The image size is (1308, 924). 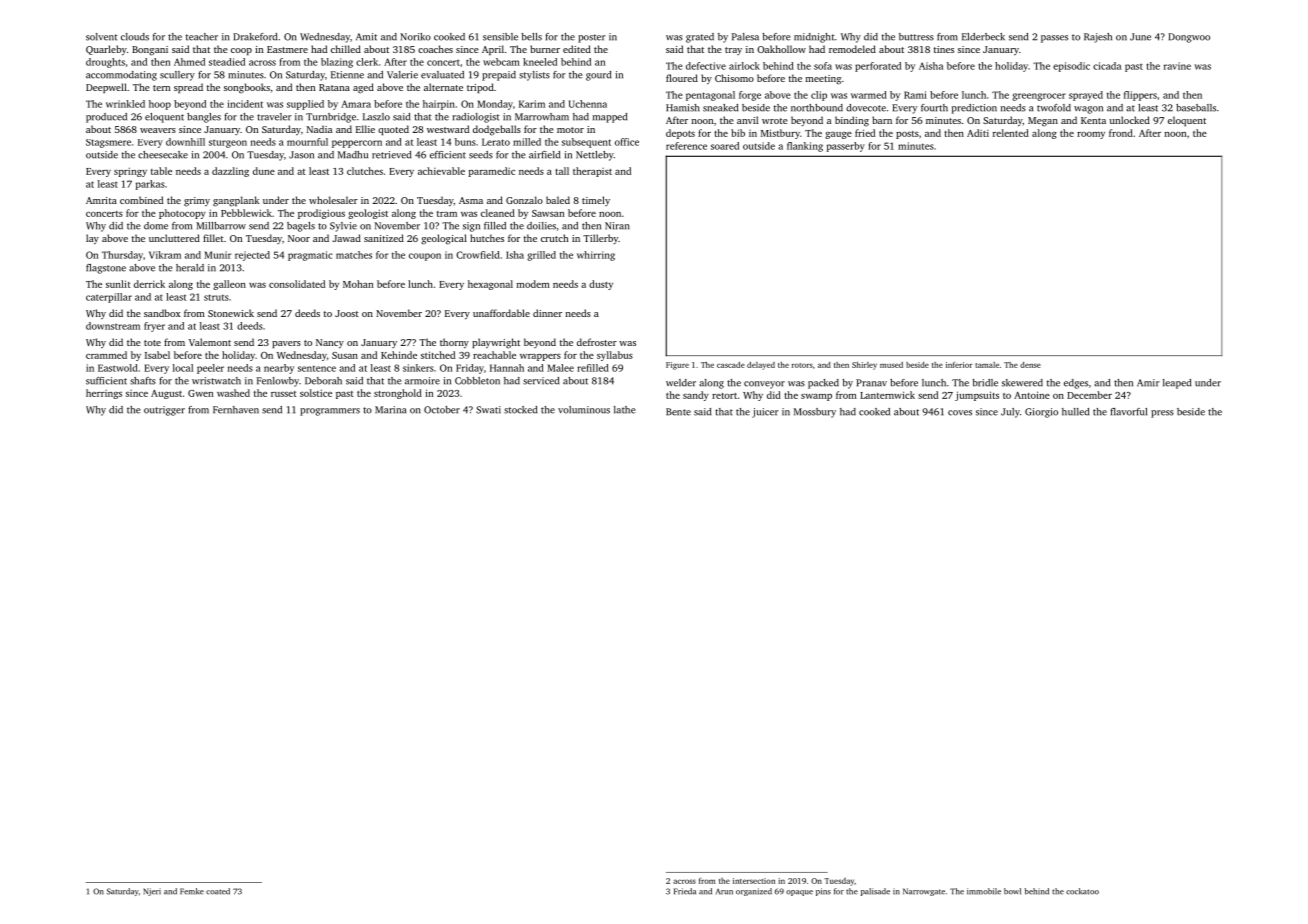 I want to click on Arun, so click(x=724, y=892).
